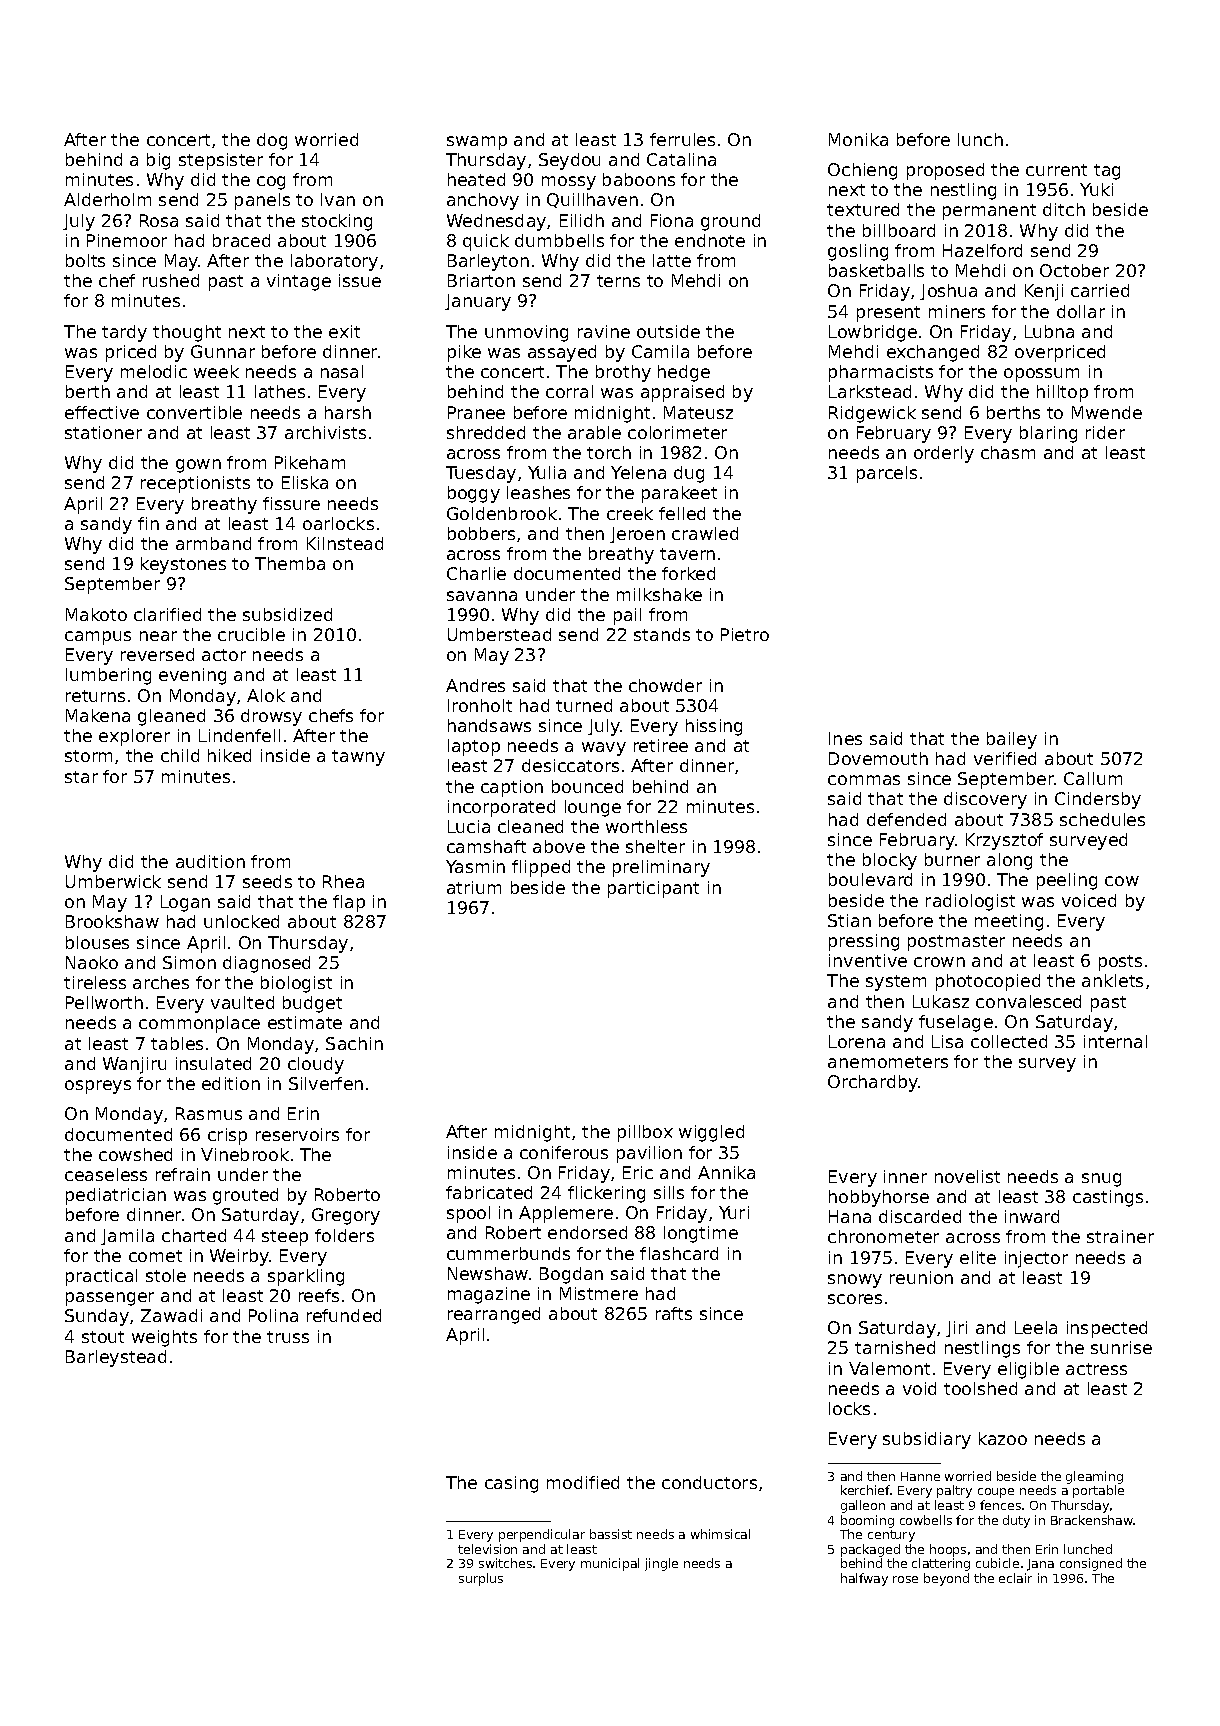 The image size is (1220, 1726). Describe the element at coordinates (661, 868) in the document. I see `preliminary` at that location.
